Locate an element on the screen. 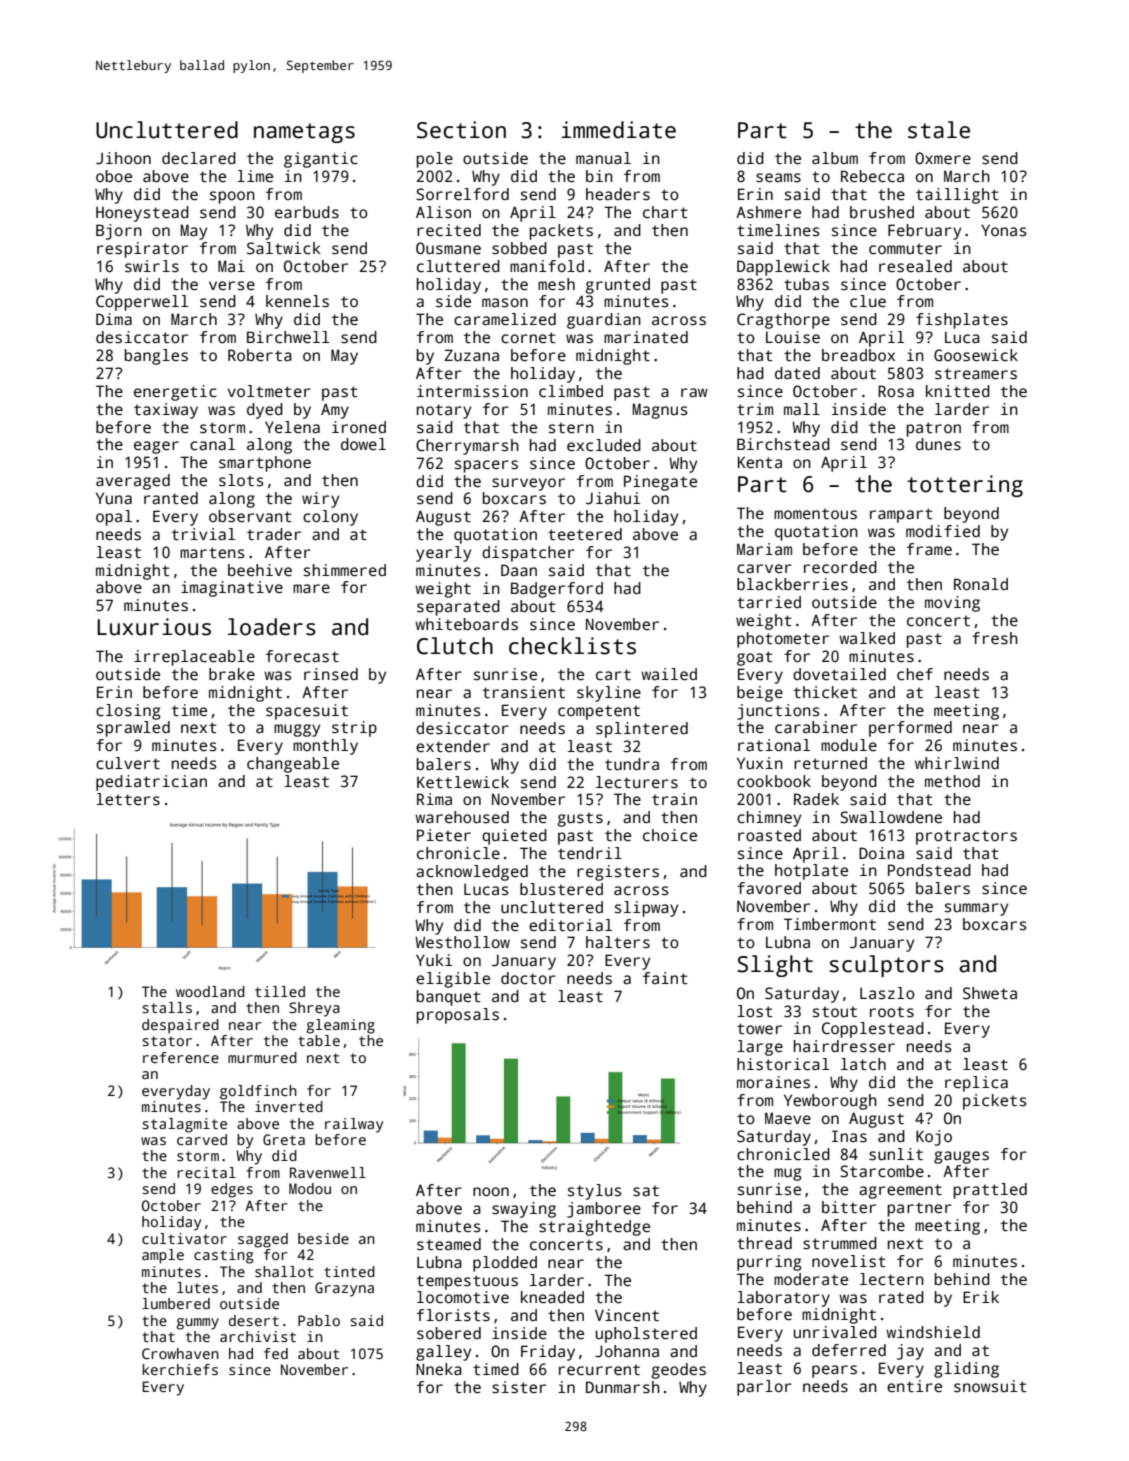 The width and height of the screenshot is (1129, 1461). clue is located at coordinates (868, 301).
